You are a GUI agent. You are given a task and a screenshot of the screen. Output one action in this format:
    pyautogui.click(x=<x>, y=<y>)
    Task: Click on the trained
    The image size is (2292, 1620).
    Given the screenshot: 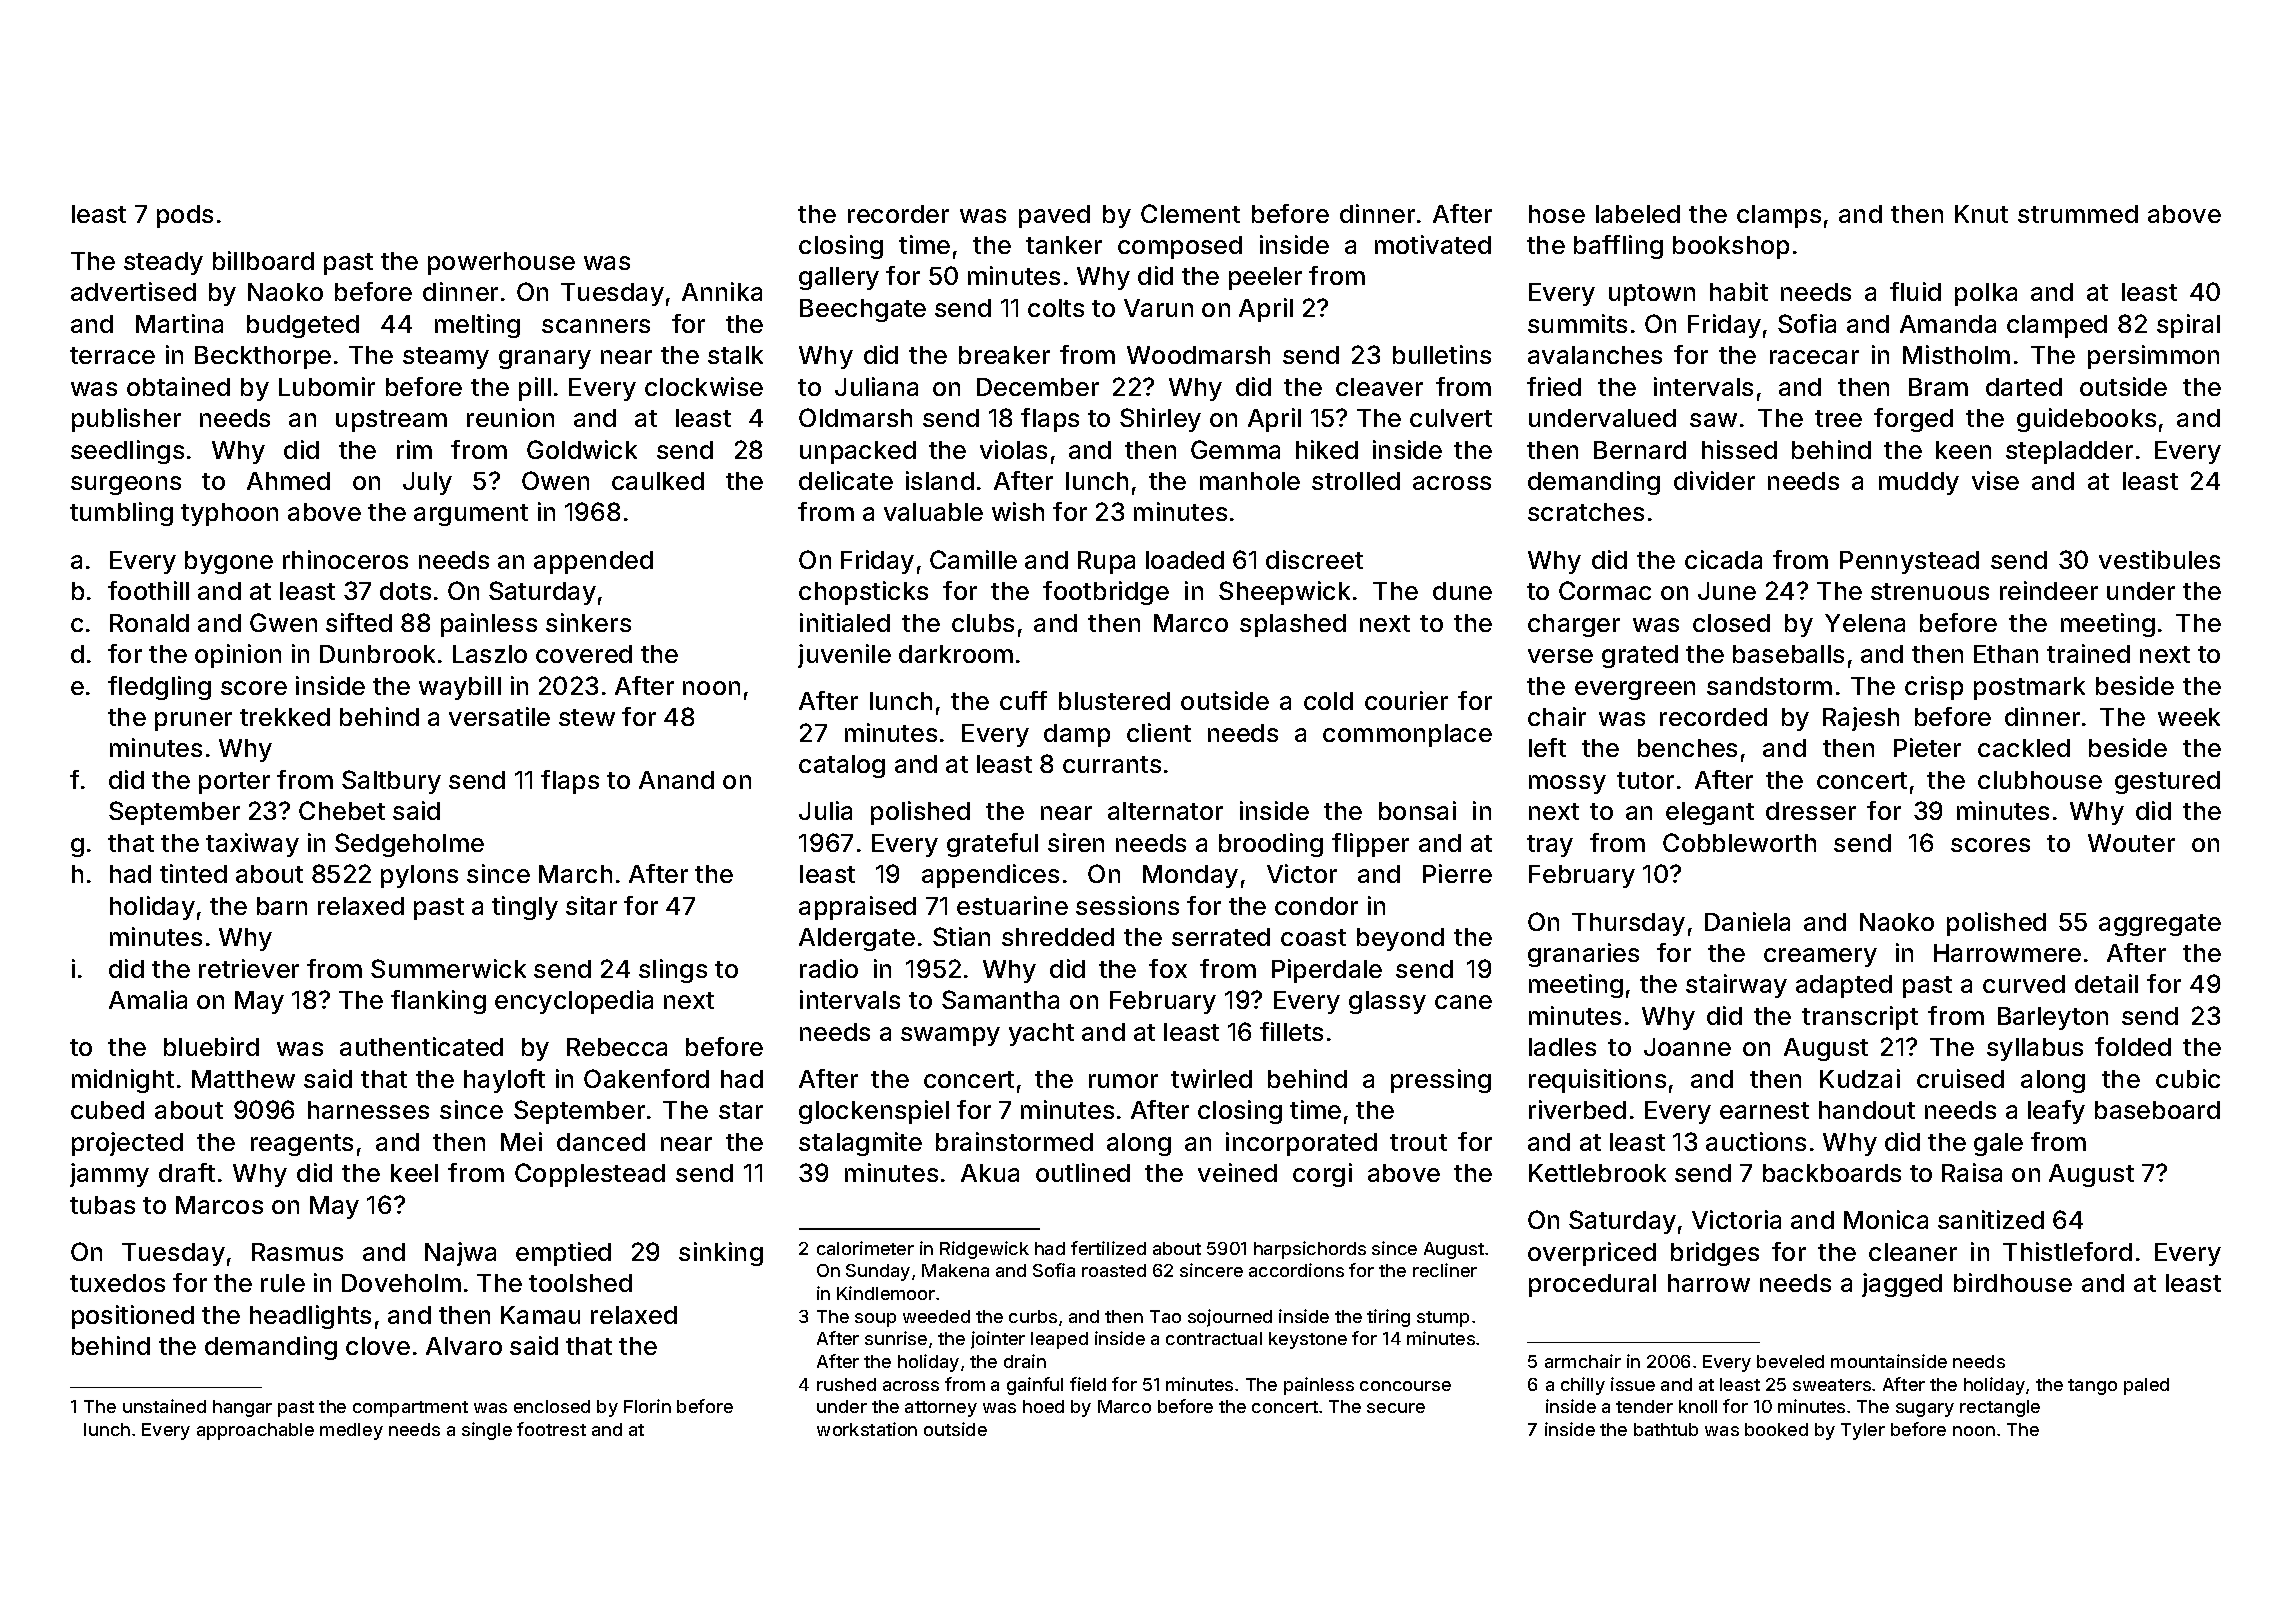 What is the action you would take?
    pyautogui.click(x=2088, y=653)
